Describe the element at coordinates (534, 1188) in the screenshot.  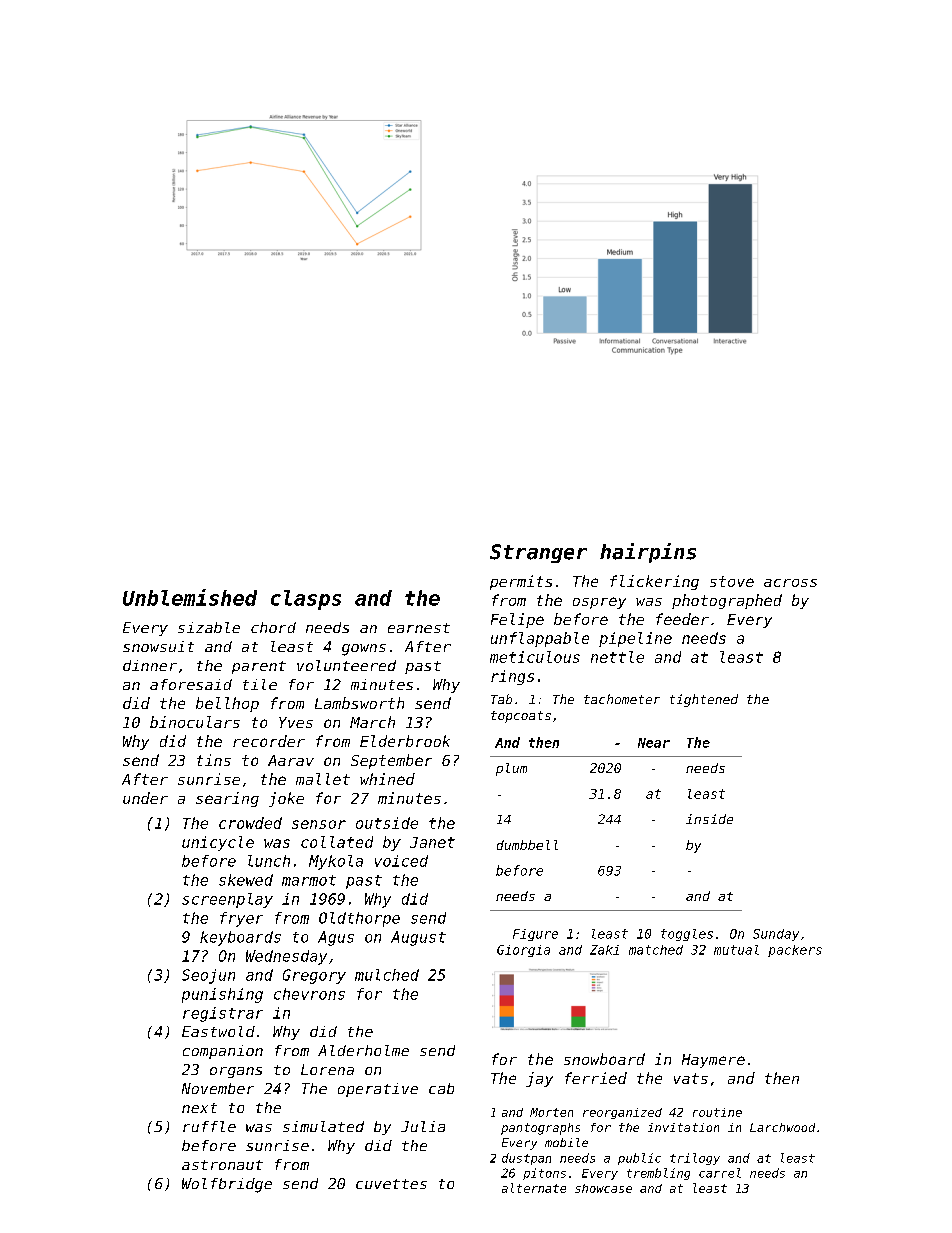
I see `alternate` at that location.
